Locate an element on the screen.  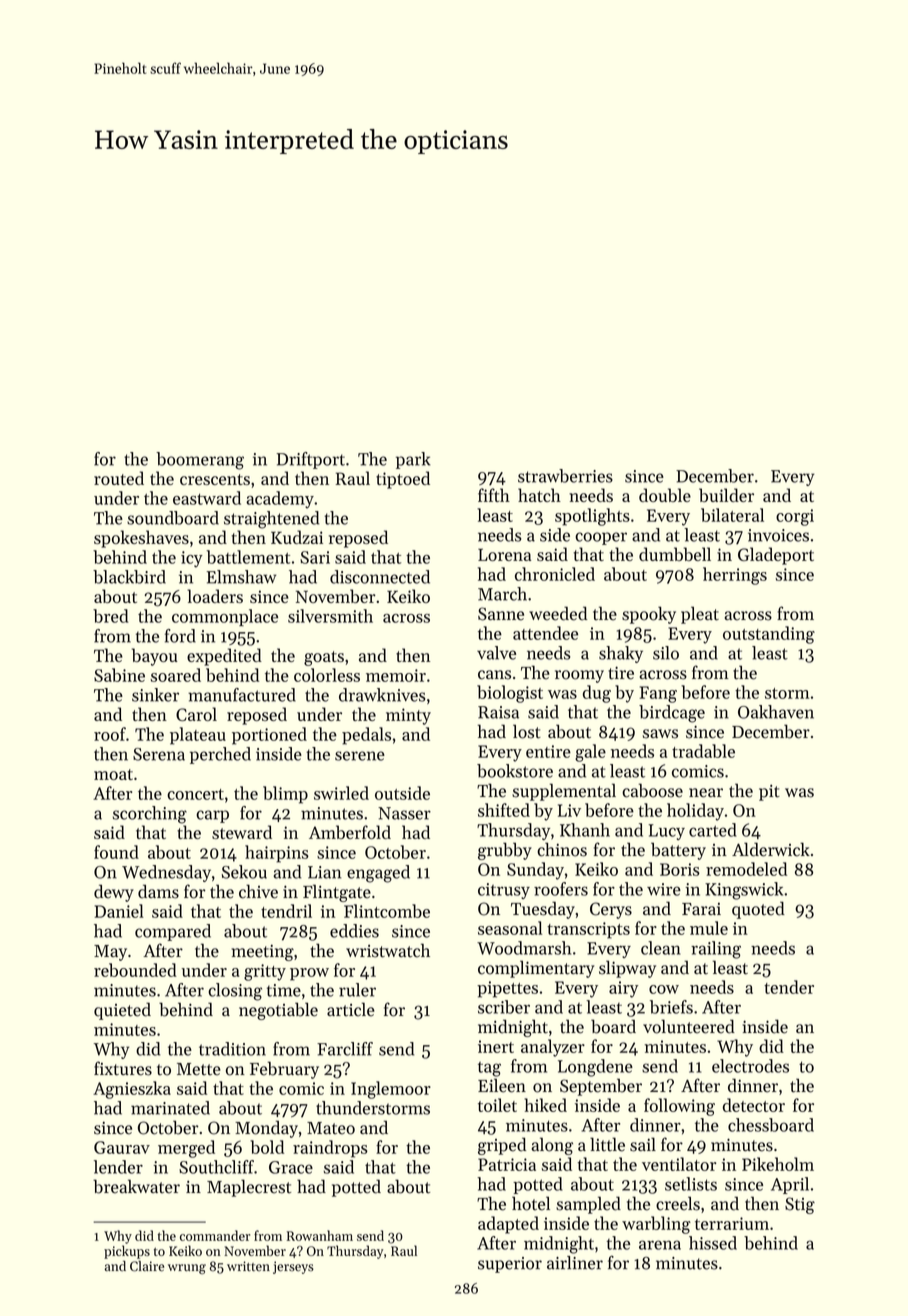
written is located at coordinates (248, 1266).
